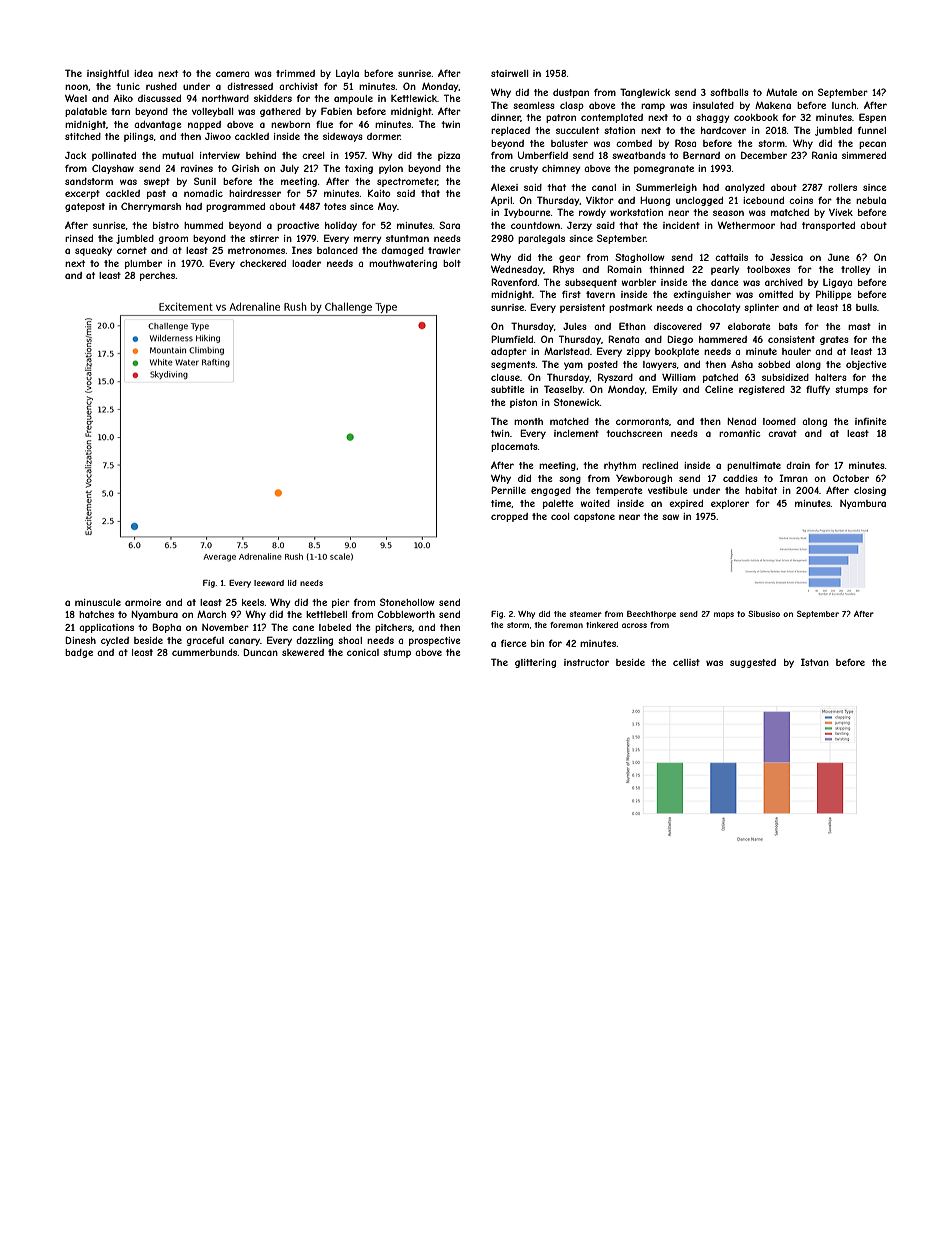  What do you see at coordinates (158, 276) in the screenshot?
I see `perches` at bounding box center [158, 276].
